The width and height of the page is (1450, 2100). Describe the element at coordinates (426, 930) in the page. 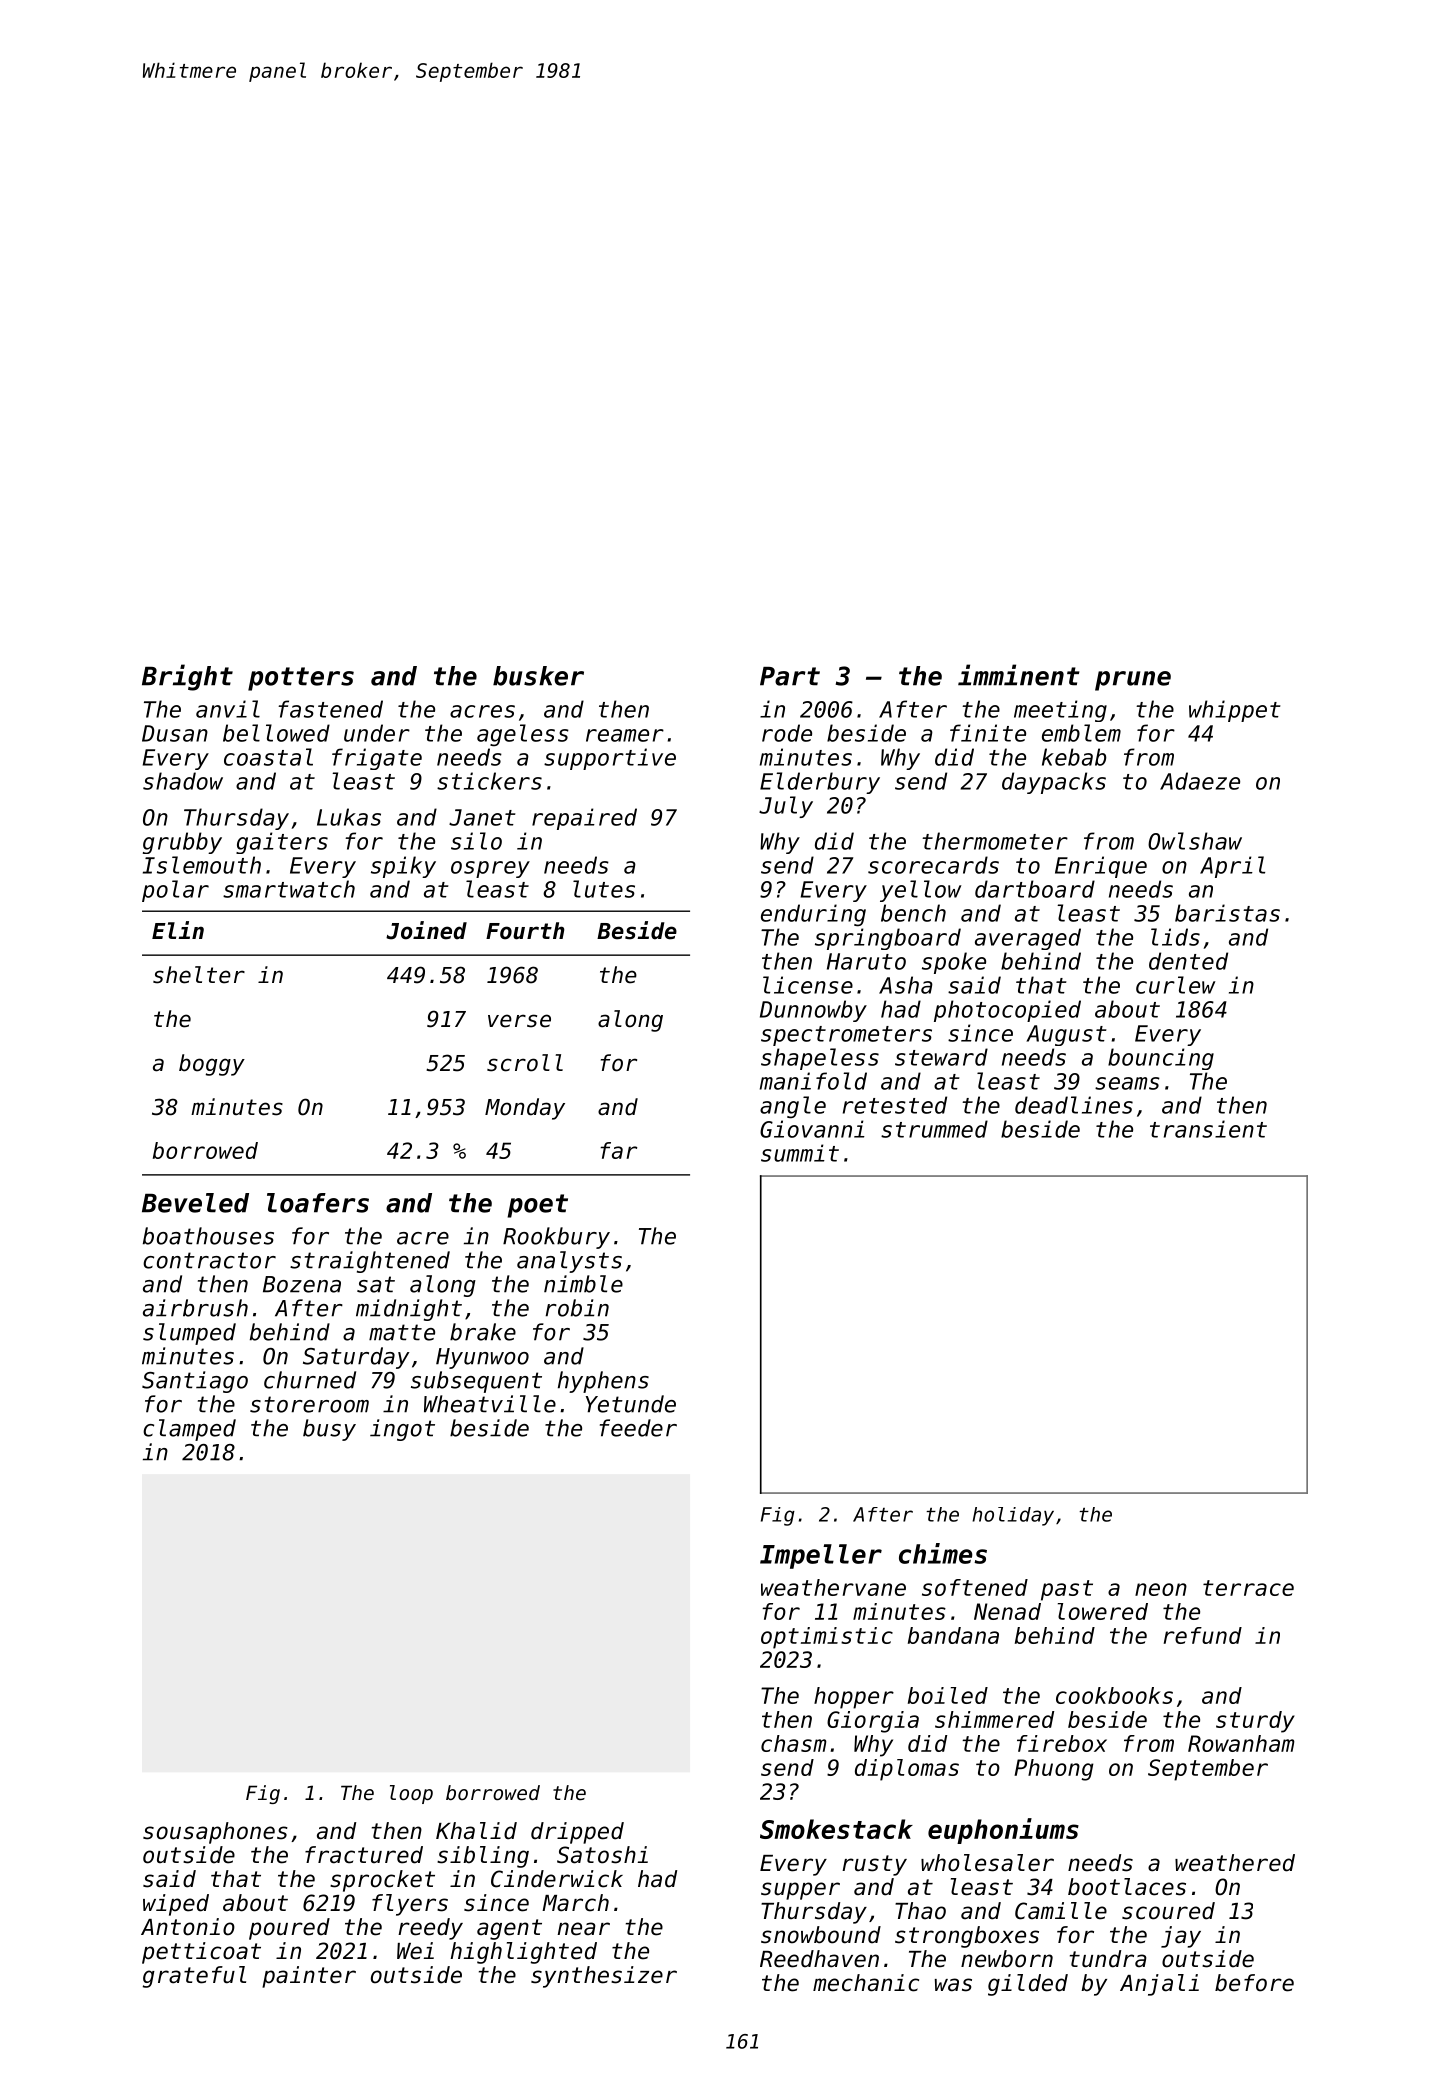

I see `Joined` at that location.
